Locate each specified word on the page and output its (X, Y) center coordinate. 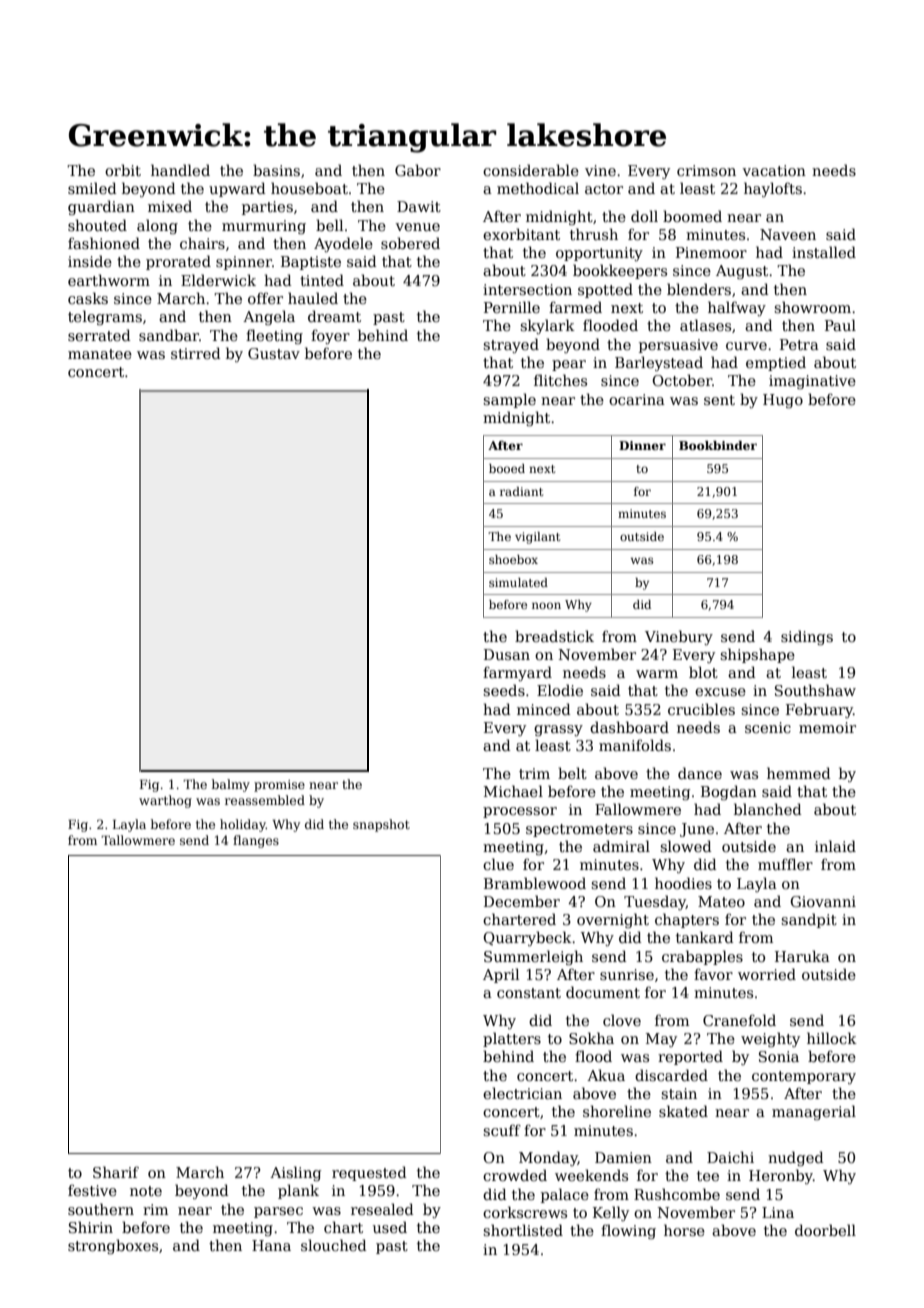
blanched (768, 809)
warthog (165, 801)
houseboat (309, 188)
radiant (521, 491)
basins (276, 170)
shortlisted (523, 1230)
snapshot (381, 825)
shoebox (513, 559)
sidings (807, 637)
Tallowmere (138, 840)
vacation (774, 170)
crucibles (701, 709)
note (146, 1191)
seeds (504, 690)
